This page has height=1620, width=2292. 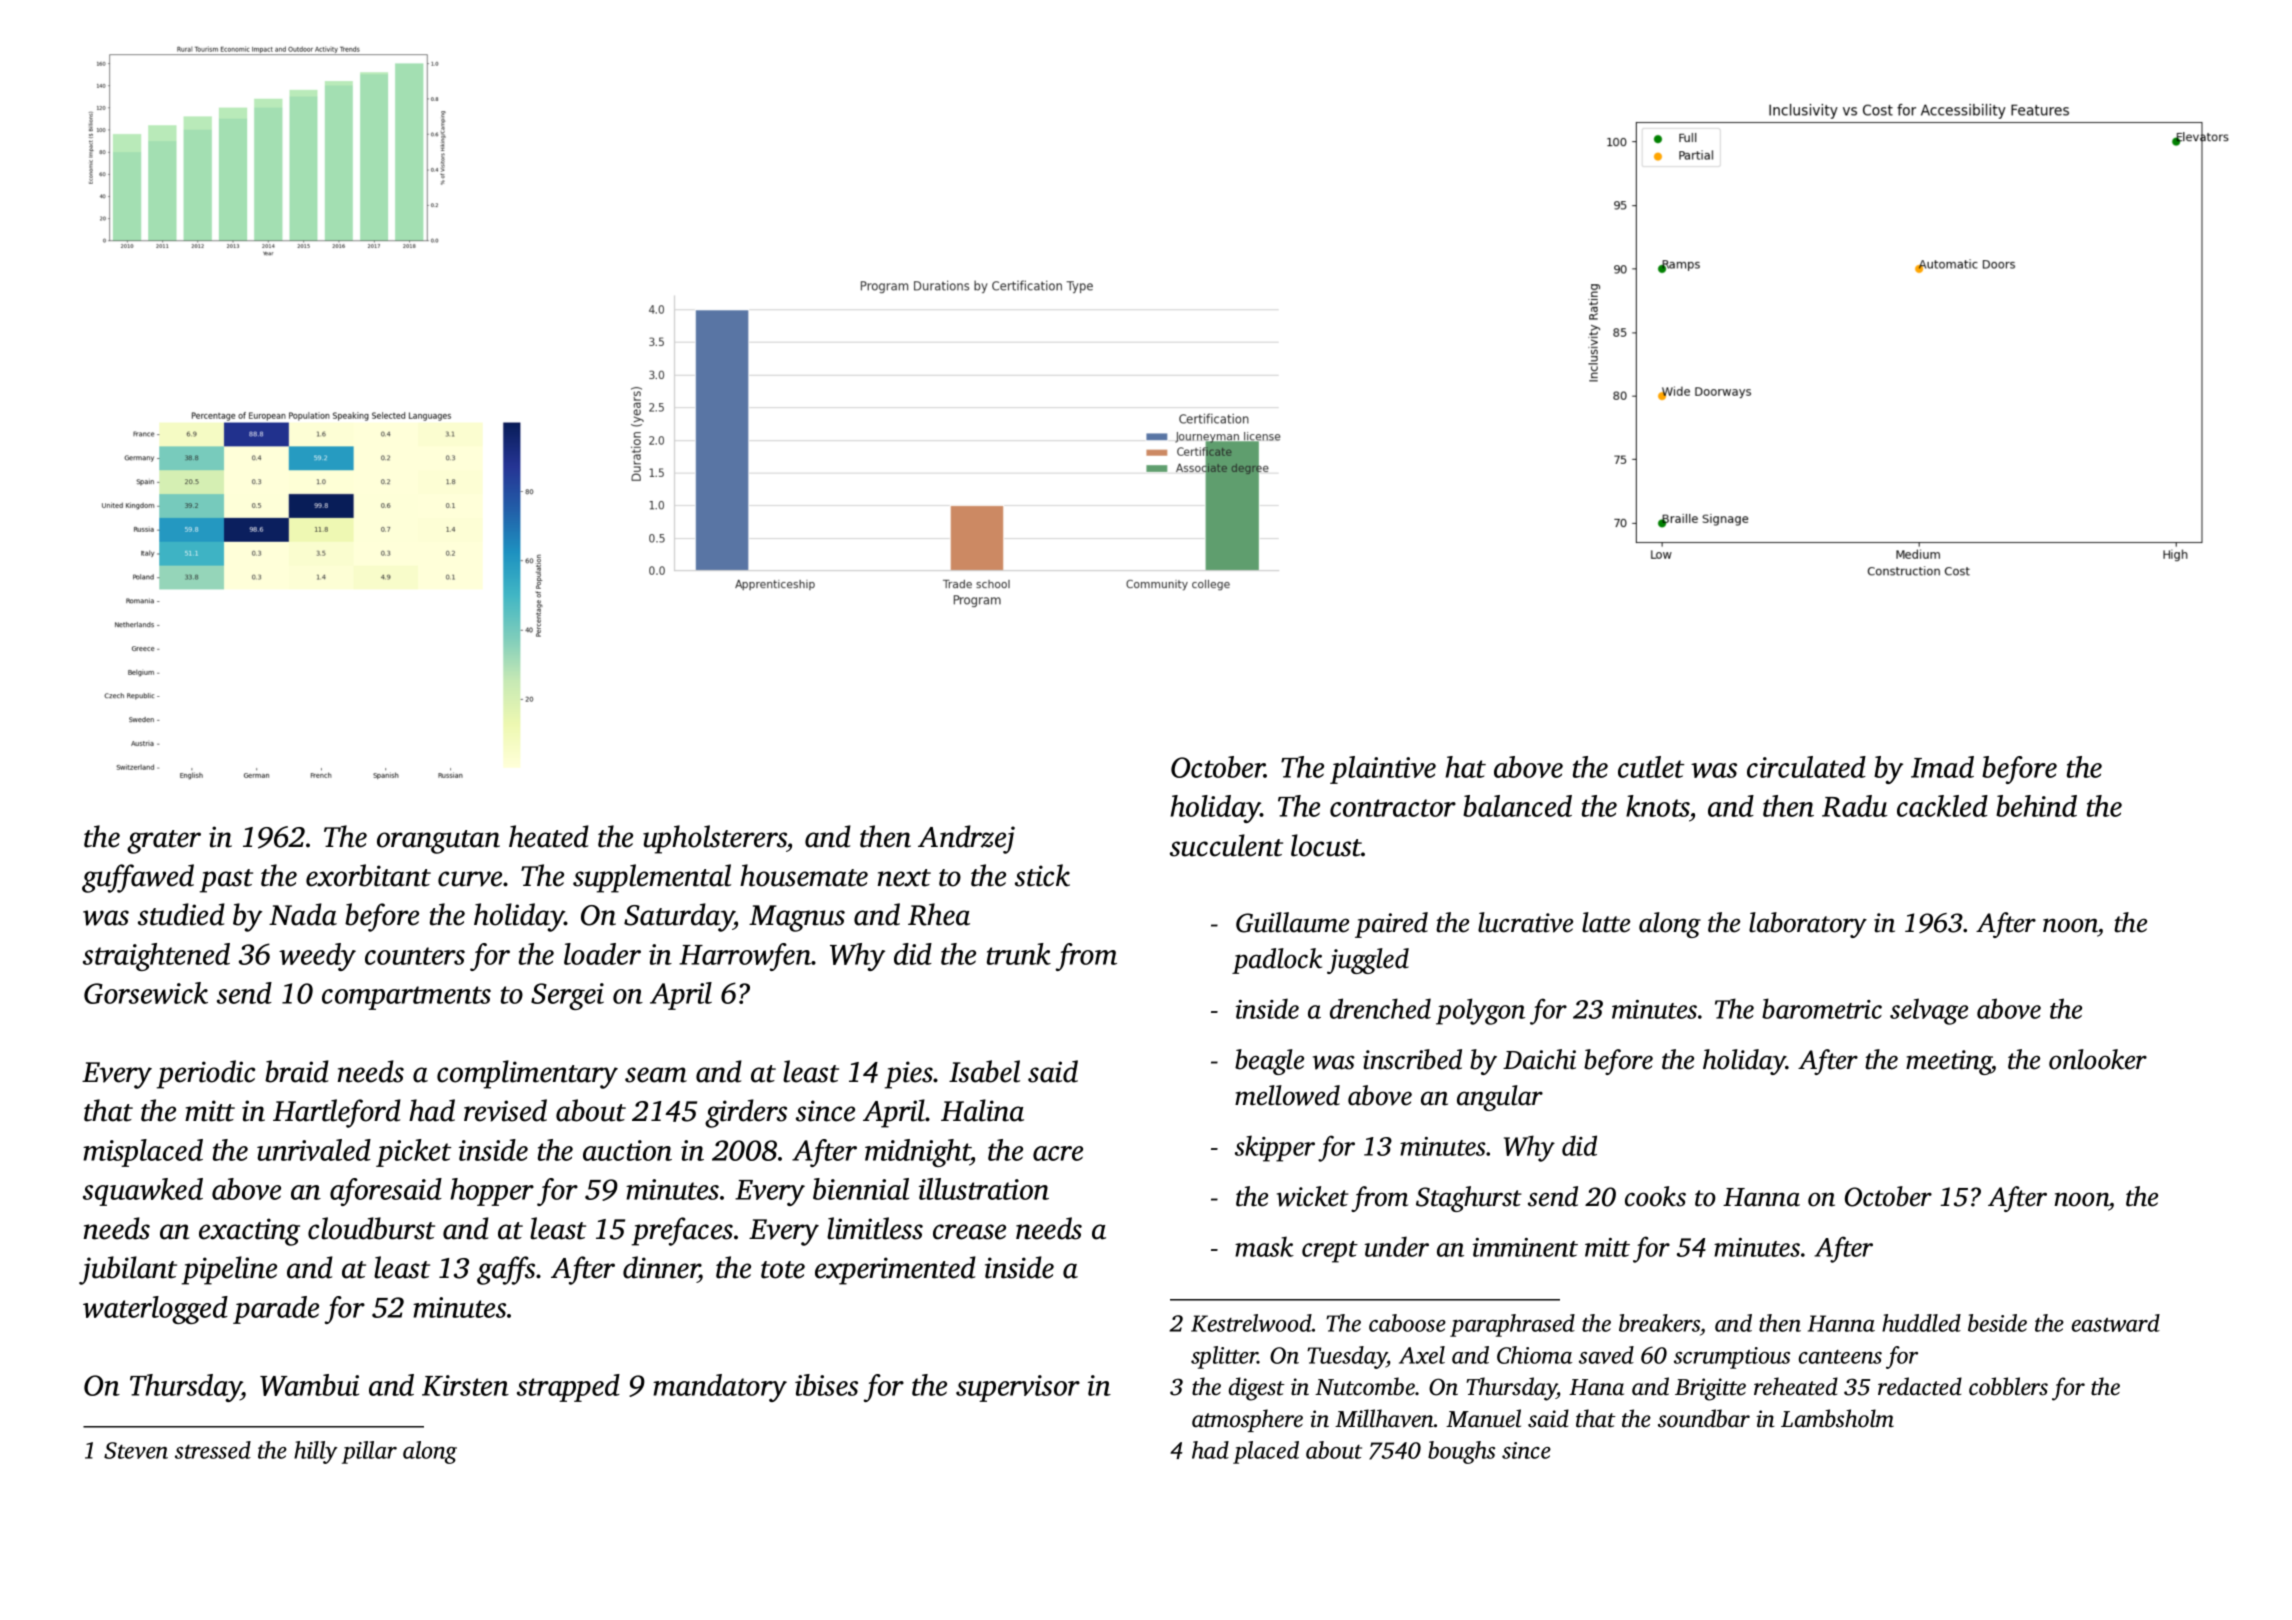 What do you see at coordinates (1287, 1095) in the page?
I see `mellowed` at bounding box center [1287, 1095].
